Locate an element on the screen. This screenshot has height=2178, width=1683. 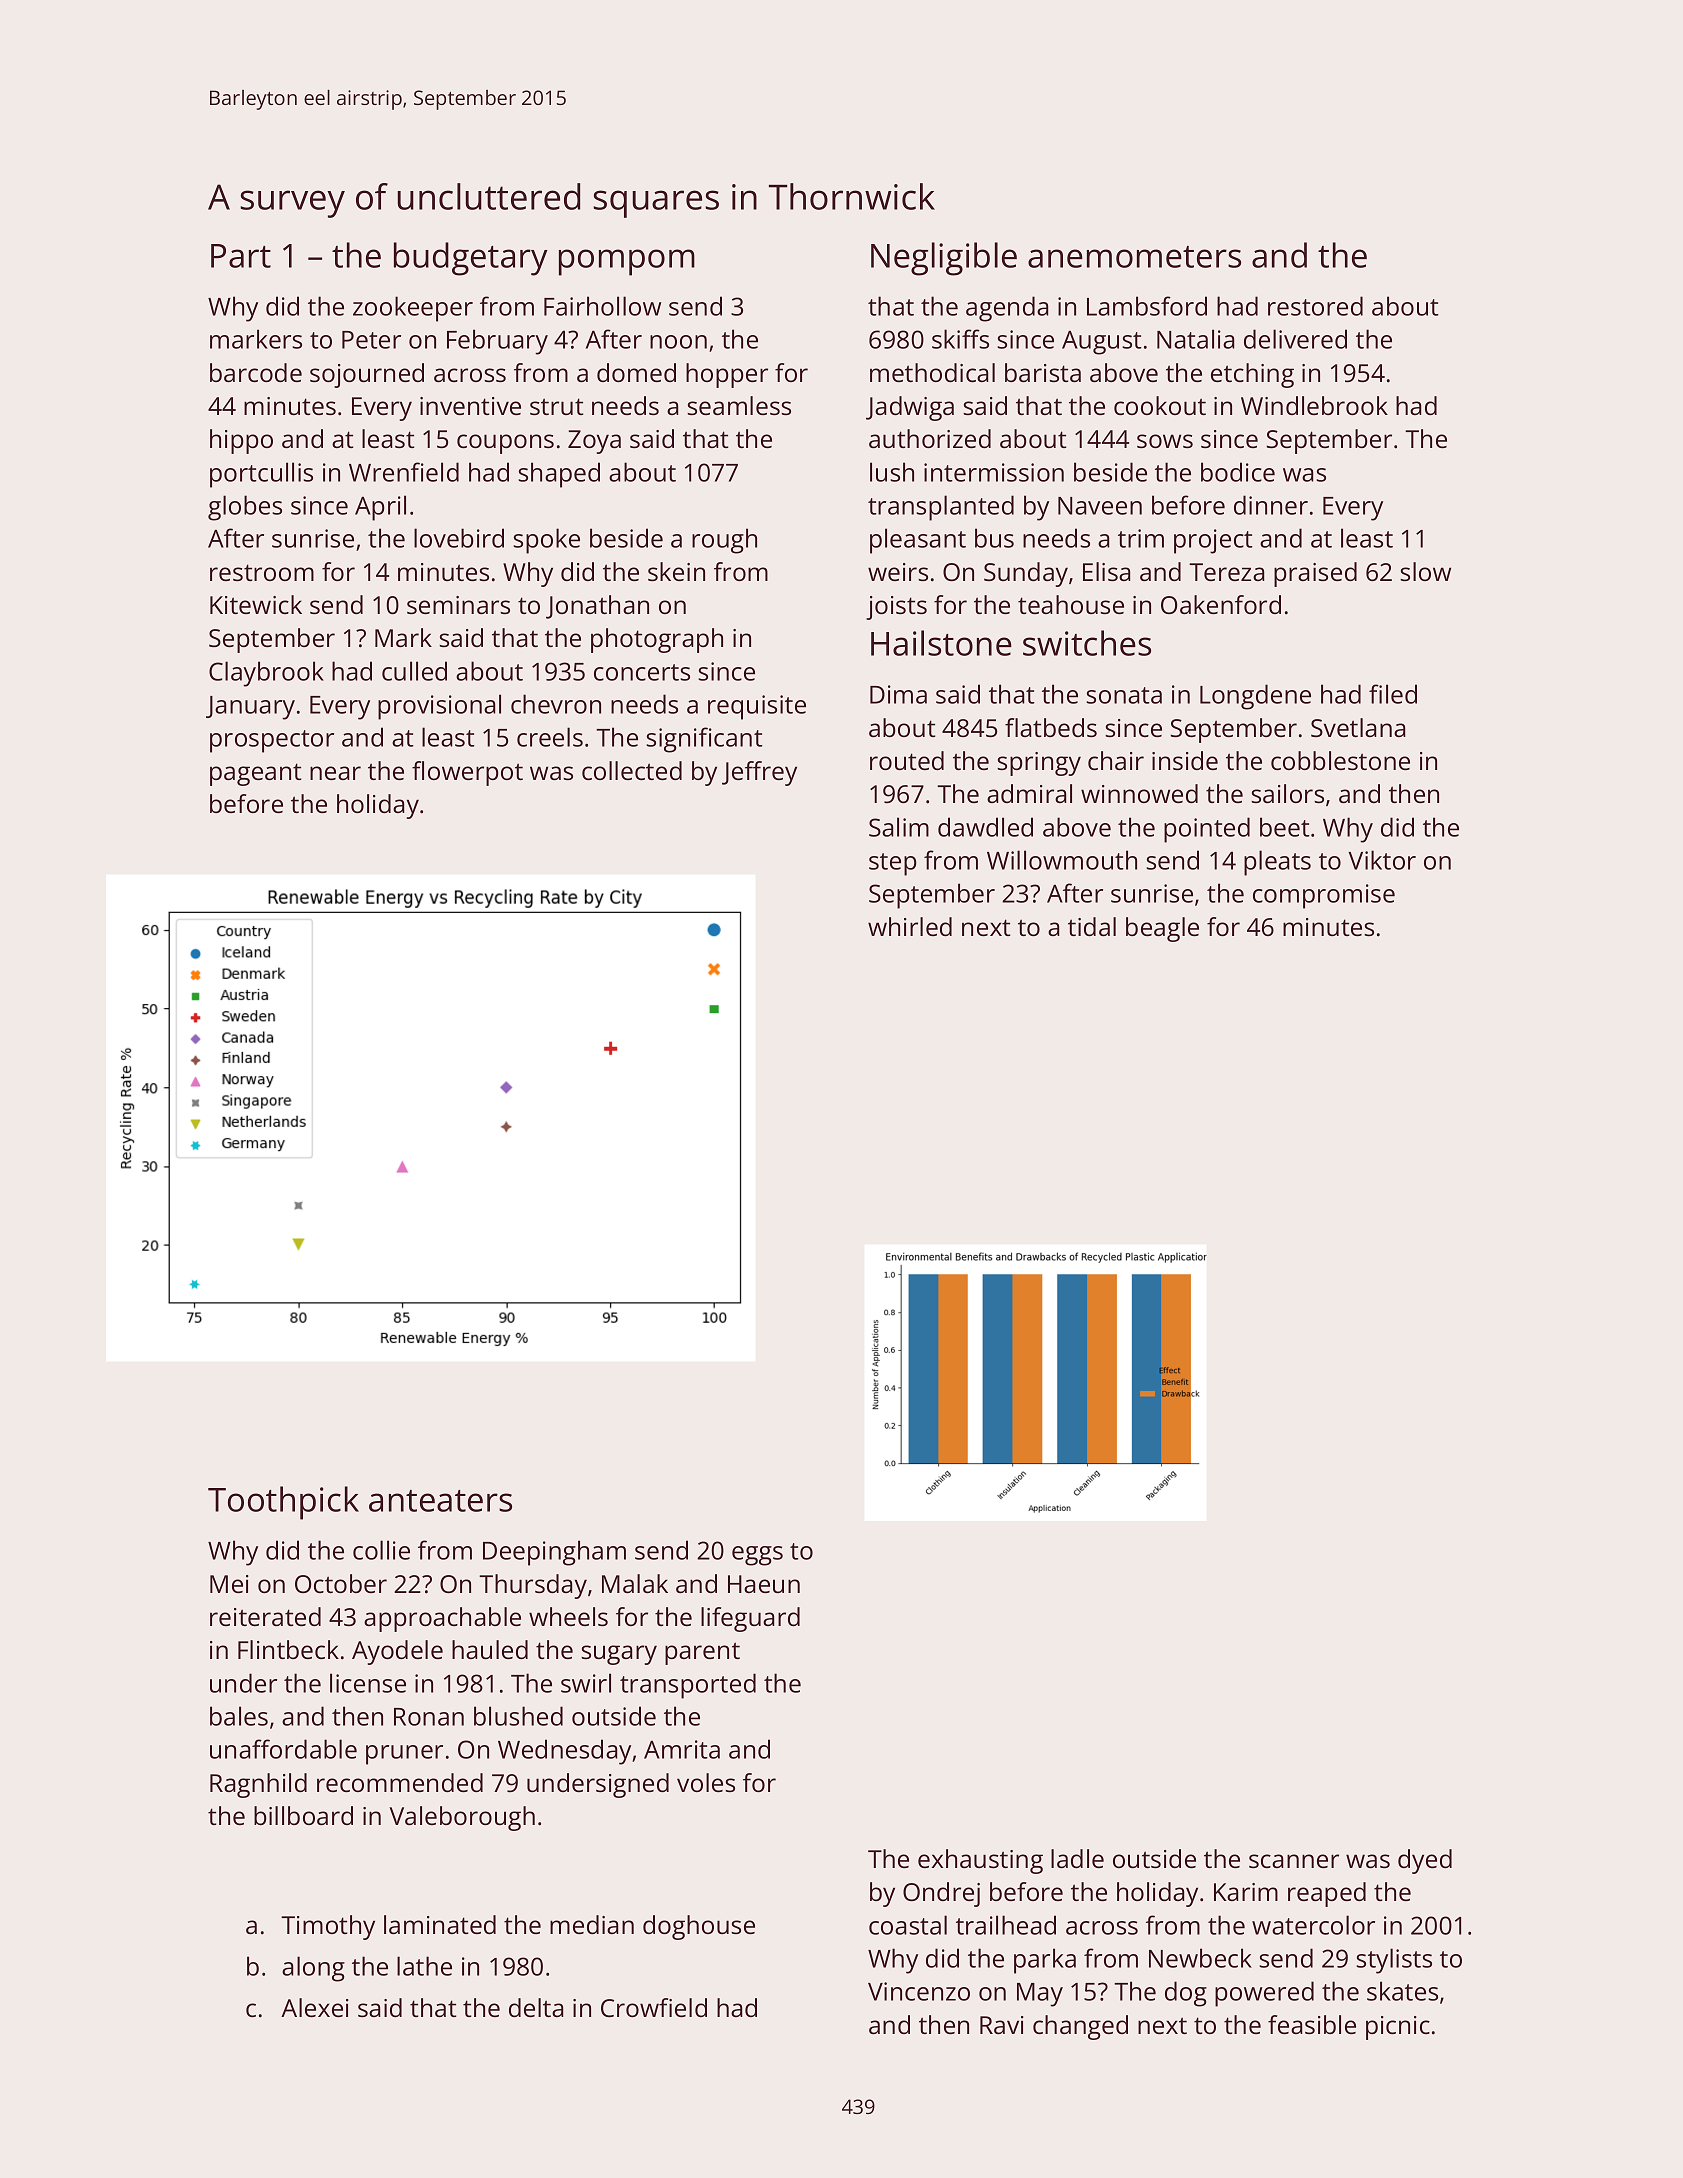
Crowfield is located at coordinates (654, 2007).
